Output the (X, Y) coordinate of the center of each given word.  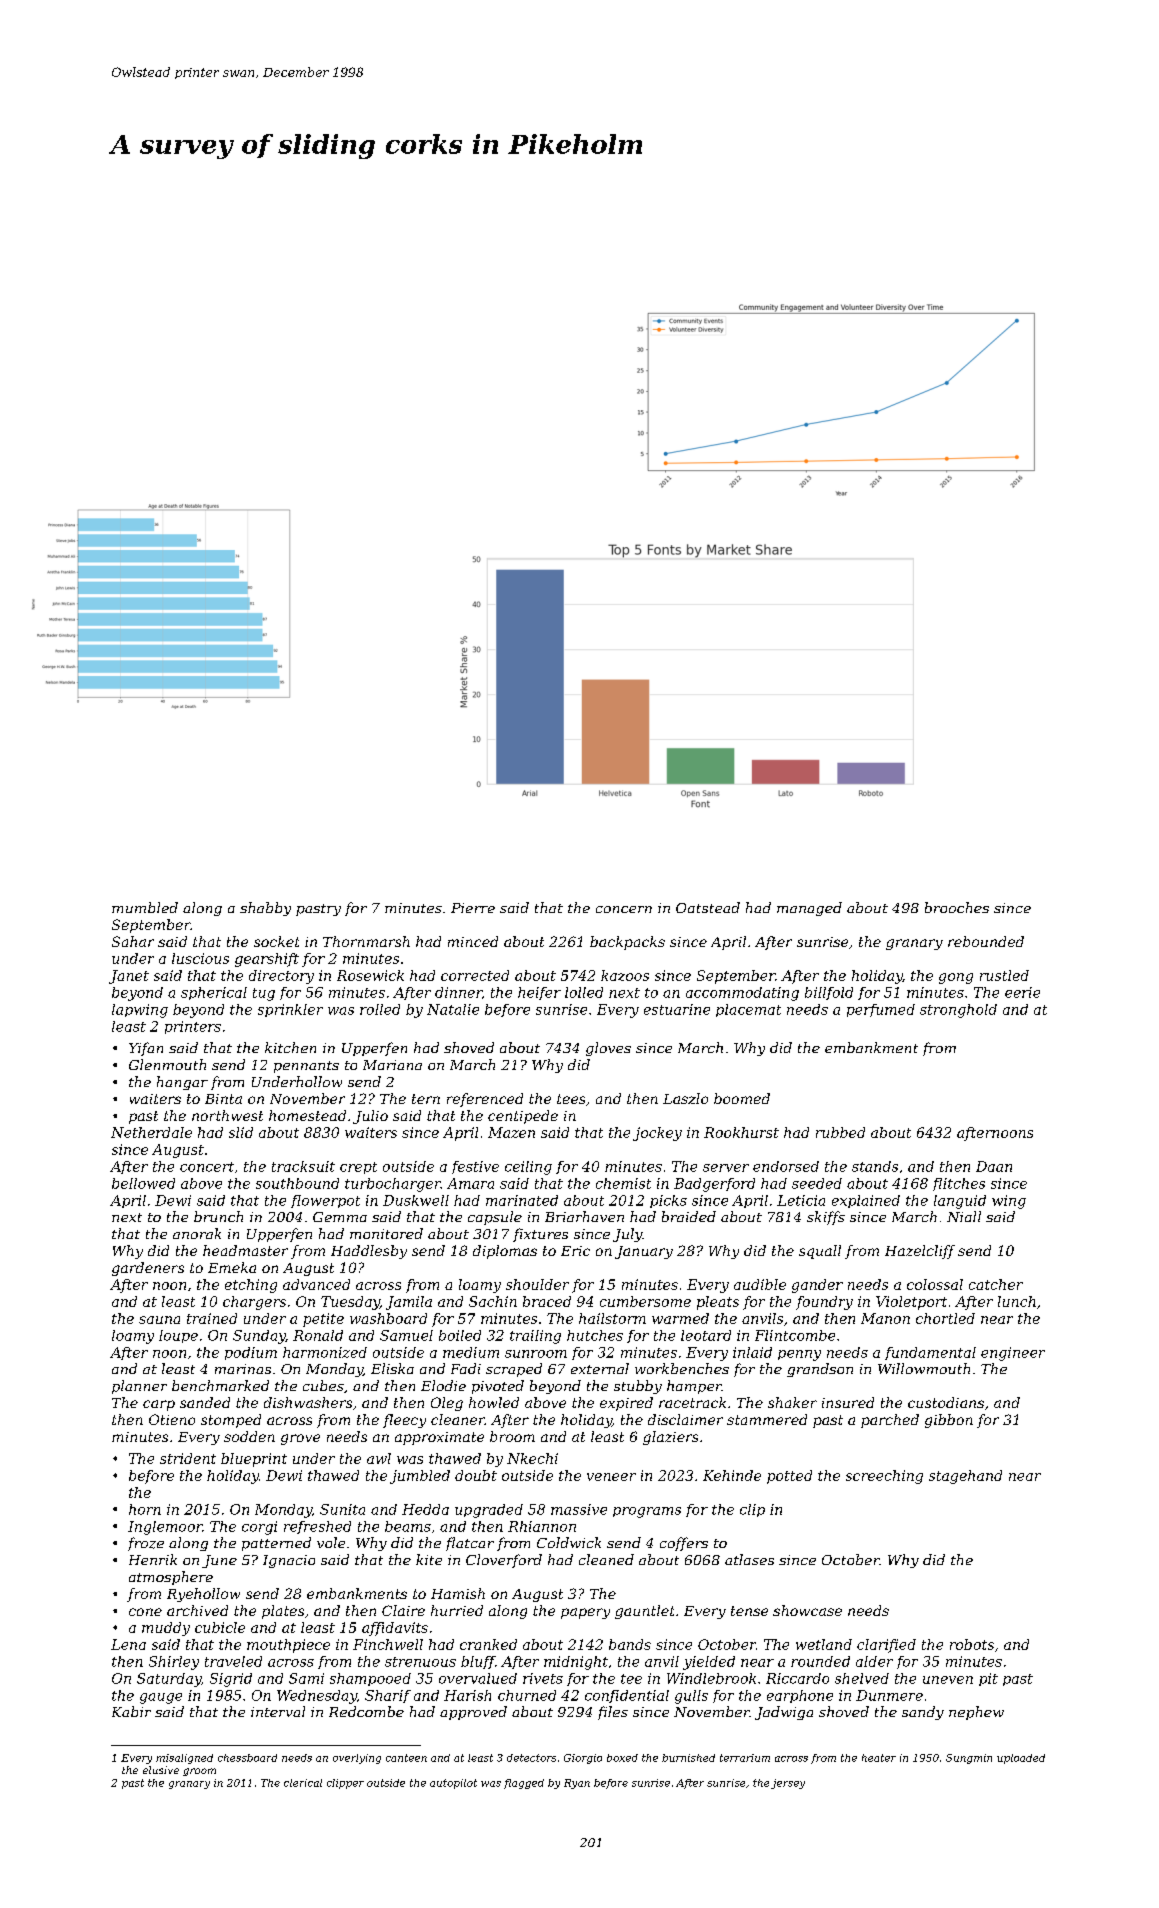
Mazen (511, 1132)
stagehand (965, 1477)
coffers (684, 1544)
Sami (306, 1678)
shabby (265, 909)
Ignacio (289, 1561)
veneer (611, 1477)
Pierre (473, 908)
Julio (370, 1117)
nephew (976, 1713)
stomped (231, 1421)
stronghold (958, 1011)
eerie (1022, 992)
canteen (406, 1758)
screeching (884, 1477)
